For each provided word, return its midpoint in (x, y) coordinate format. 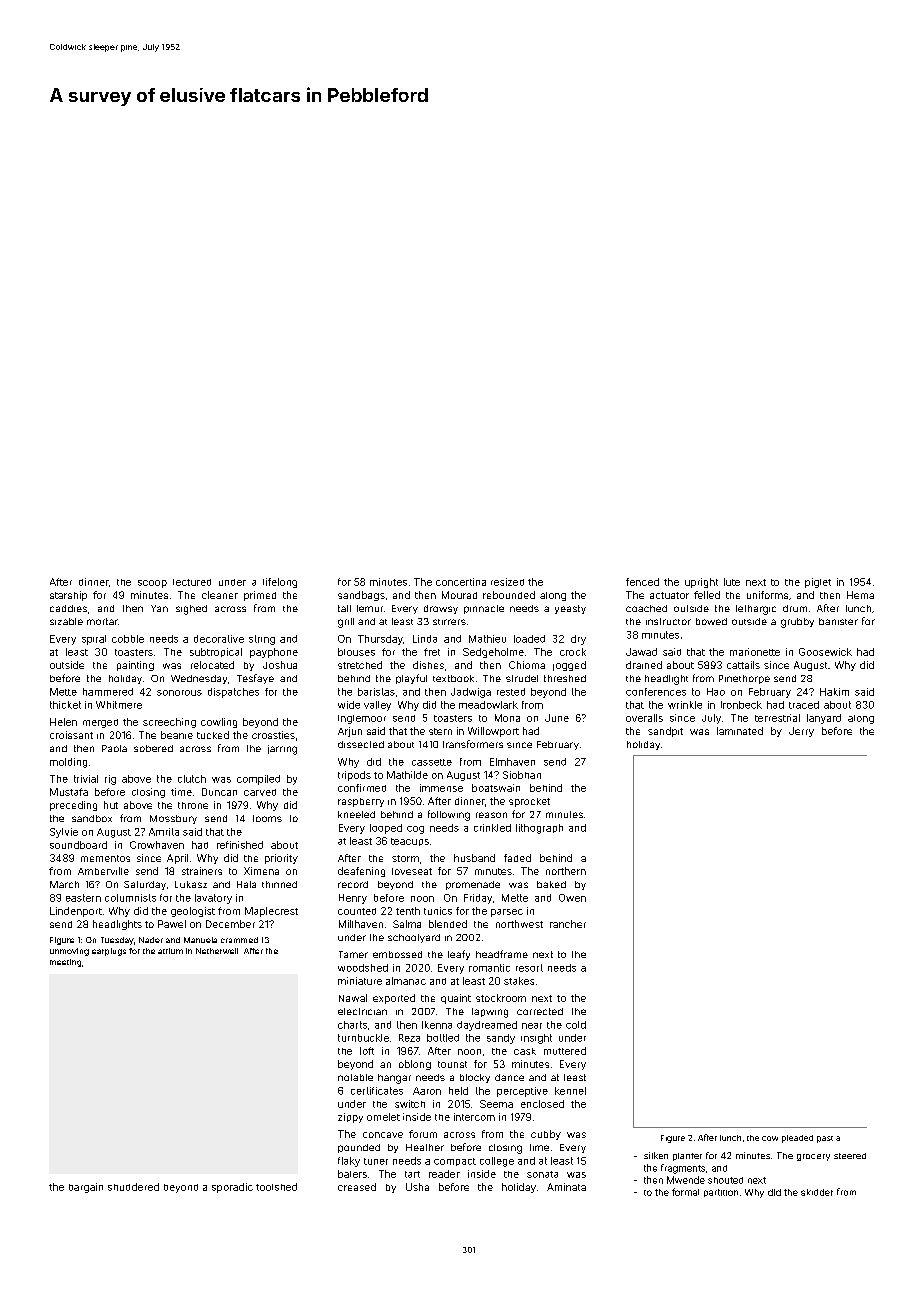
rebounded (509, 595)
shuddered (133, 1187)
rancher (568, 924)
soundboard (78, 845)
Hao (716, 692)
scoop (152, 584)
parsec (507, 913)
